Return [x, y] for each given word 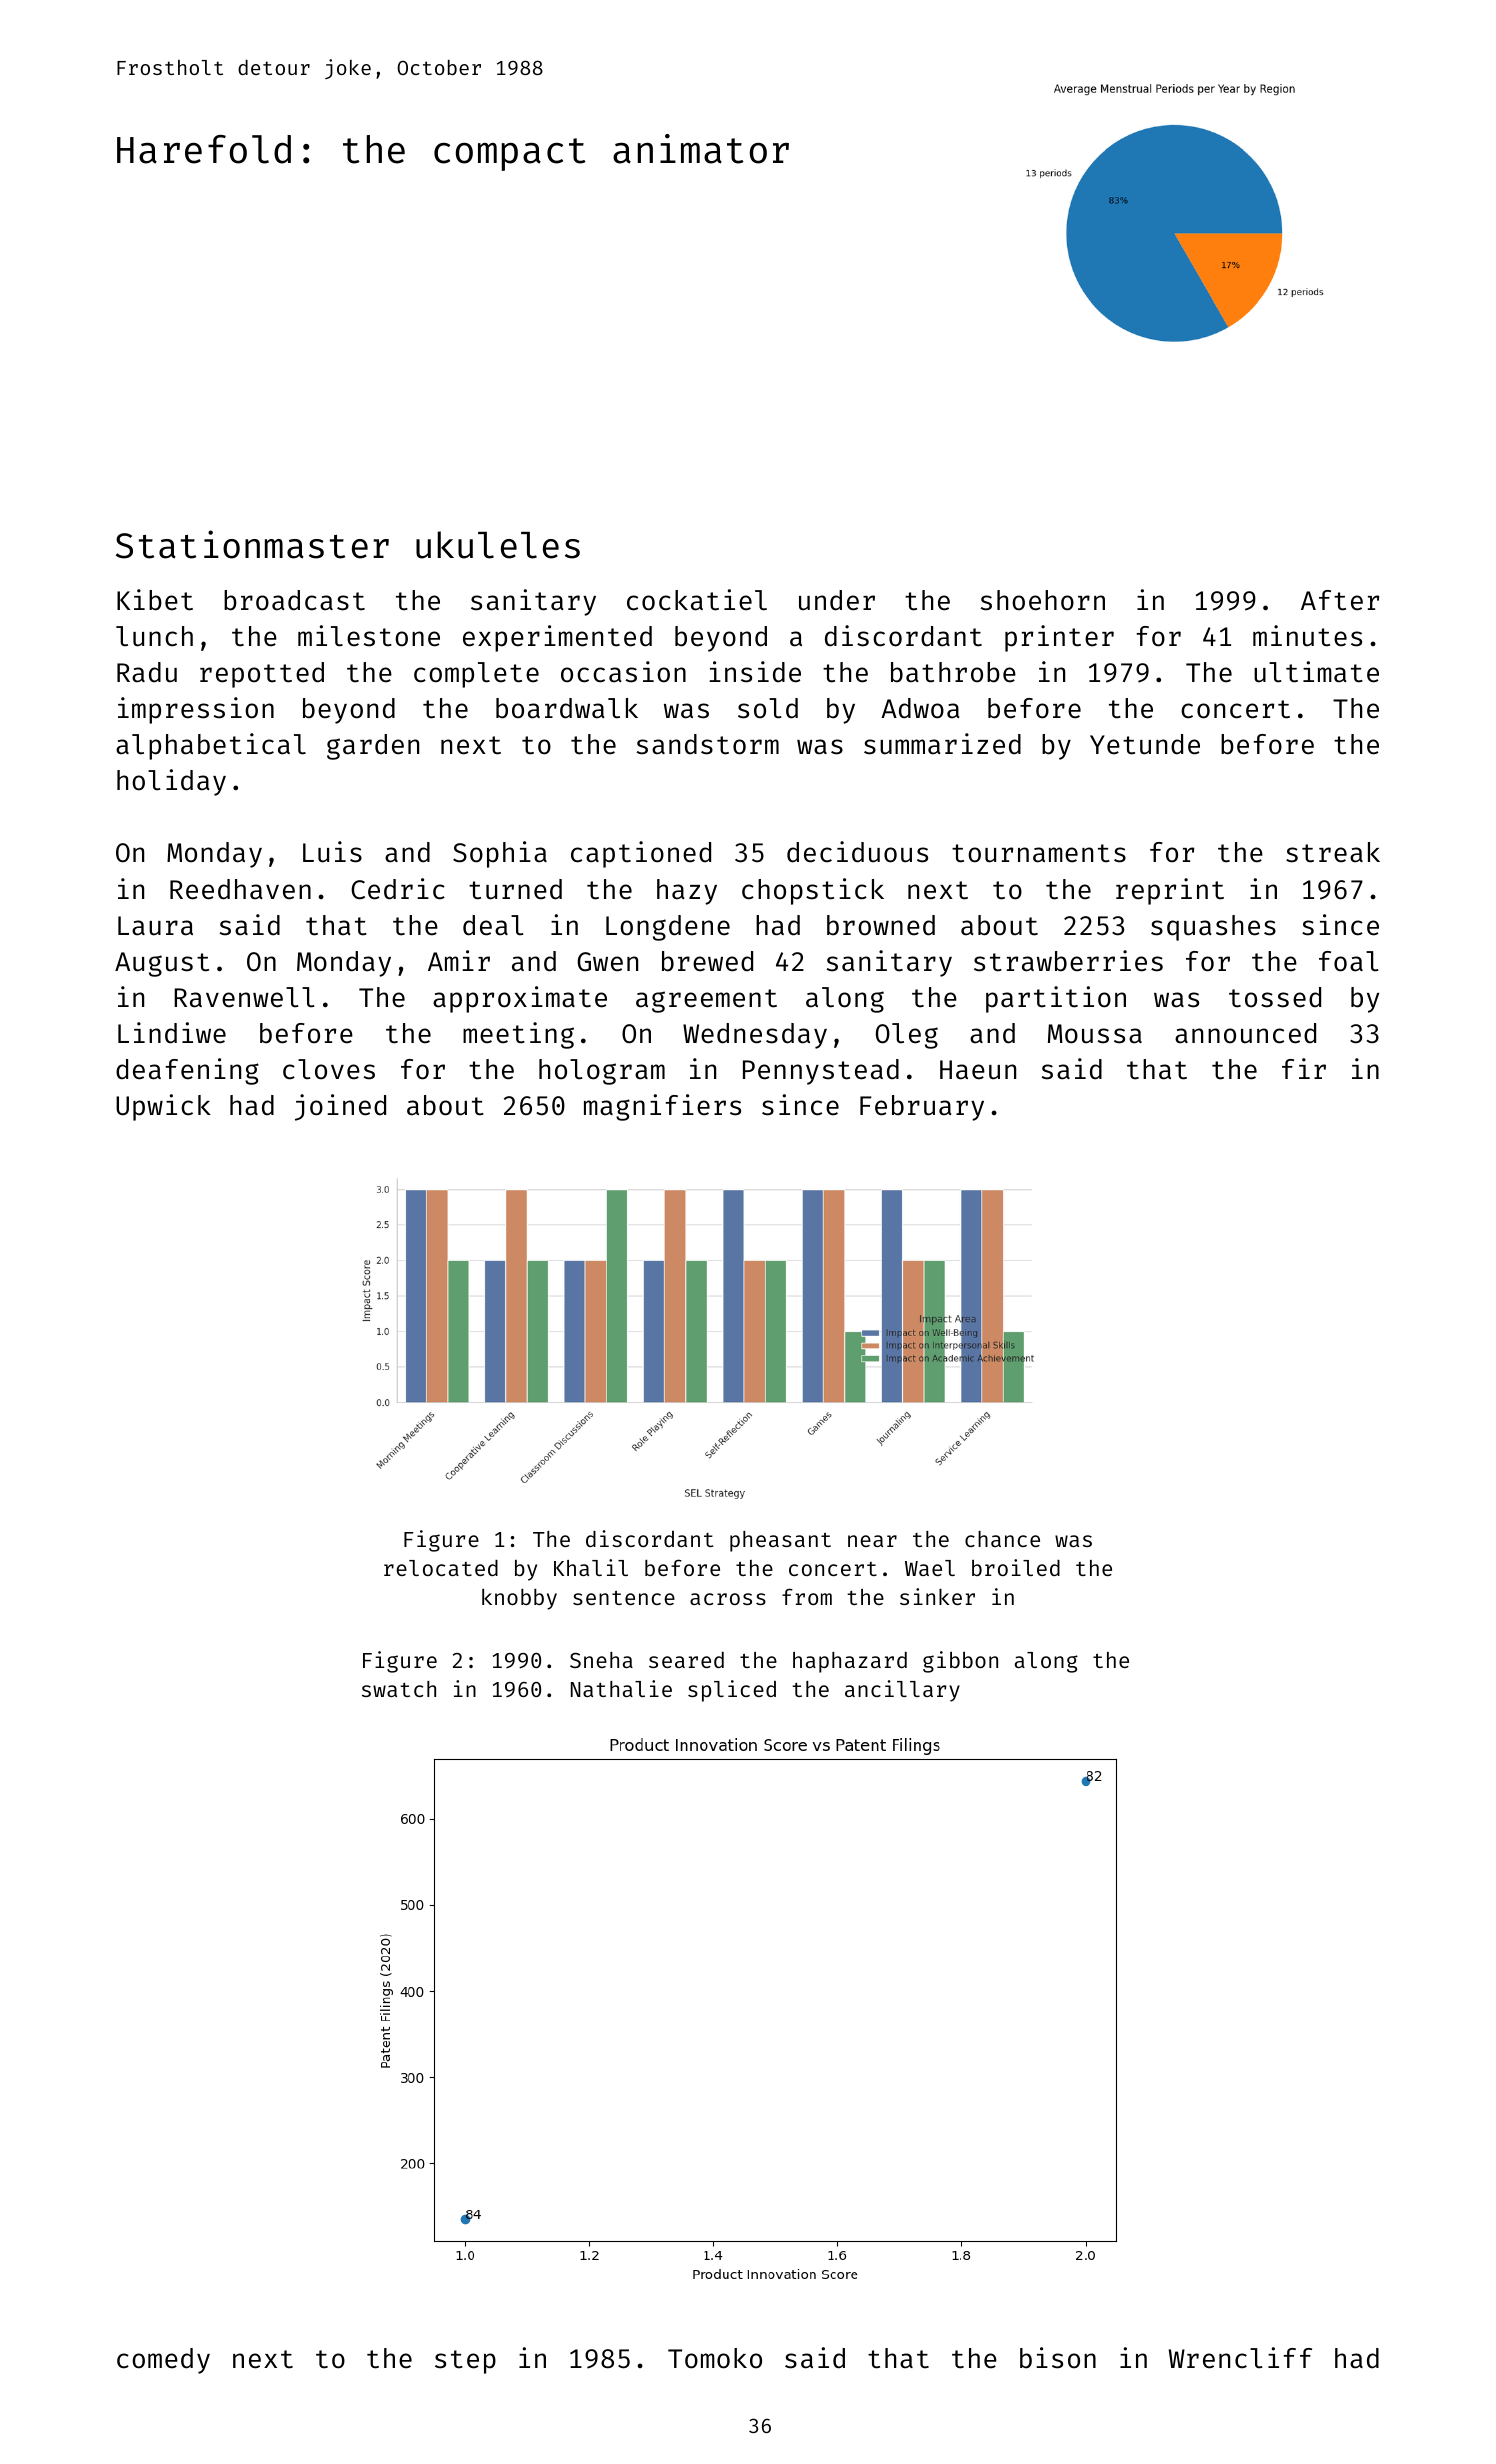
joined [340, 1107]
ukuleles [498, 545]
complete [476, 675]
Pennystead [821, 1072]
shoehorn [1043, 600]
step [465, 2362]
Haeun [978, 1070]
